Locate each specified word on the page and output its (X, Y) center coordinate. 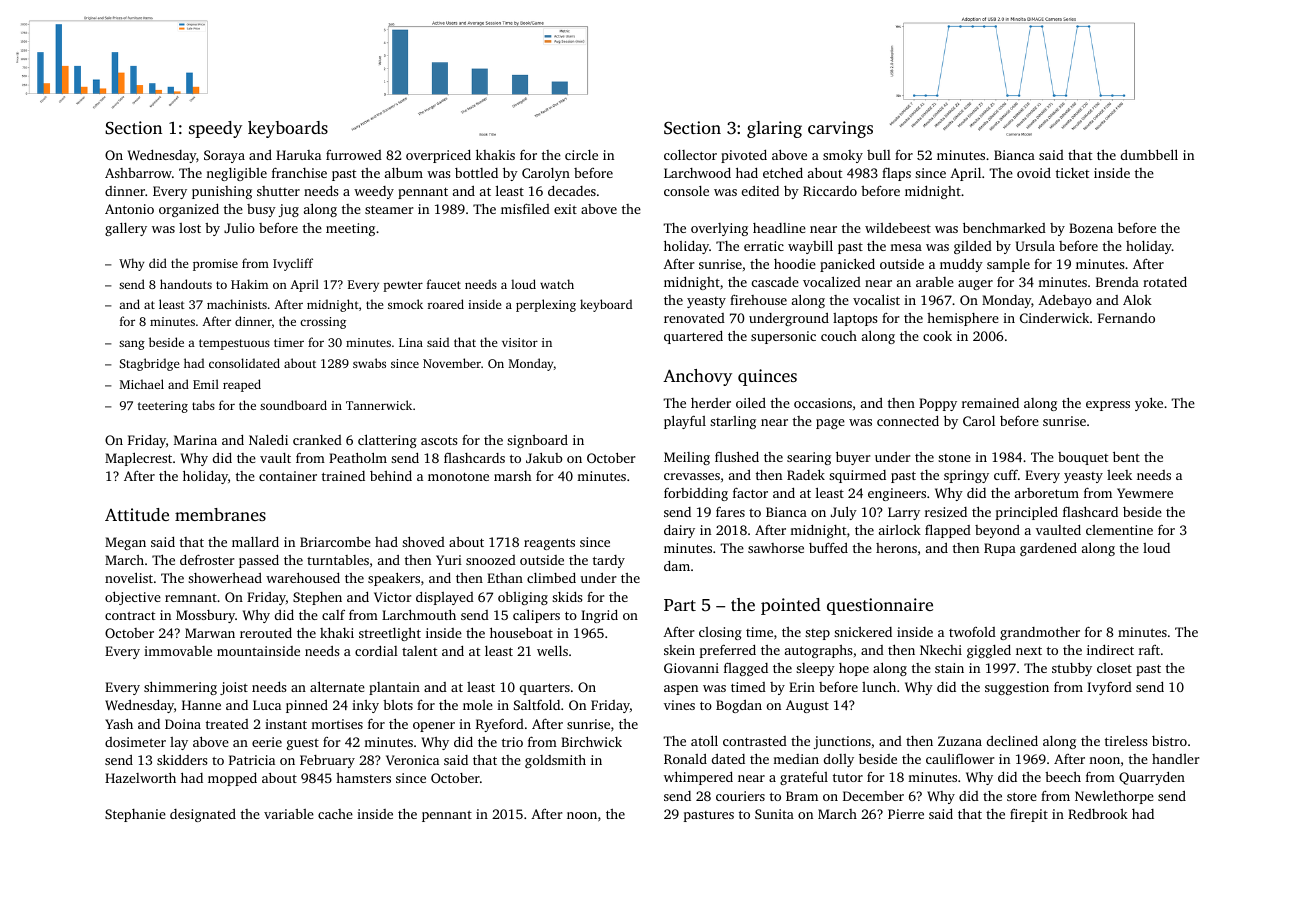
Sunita (774, 814)
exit (565, 209)
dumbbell (1149, 154)
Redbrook (1098, 814)
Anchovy (697, 377)
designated (203, 815)
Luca (267, 705)
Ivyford (1109, 688)
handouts (186, 284)
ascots (439, 440)
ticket (1072, 173)
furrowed (354, 155)
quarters (545, 689)
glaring (774, 129)
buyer (853, 458)
